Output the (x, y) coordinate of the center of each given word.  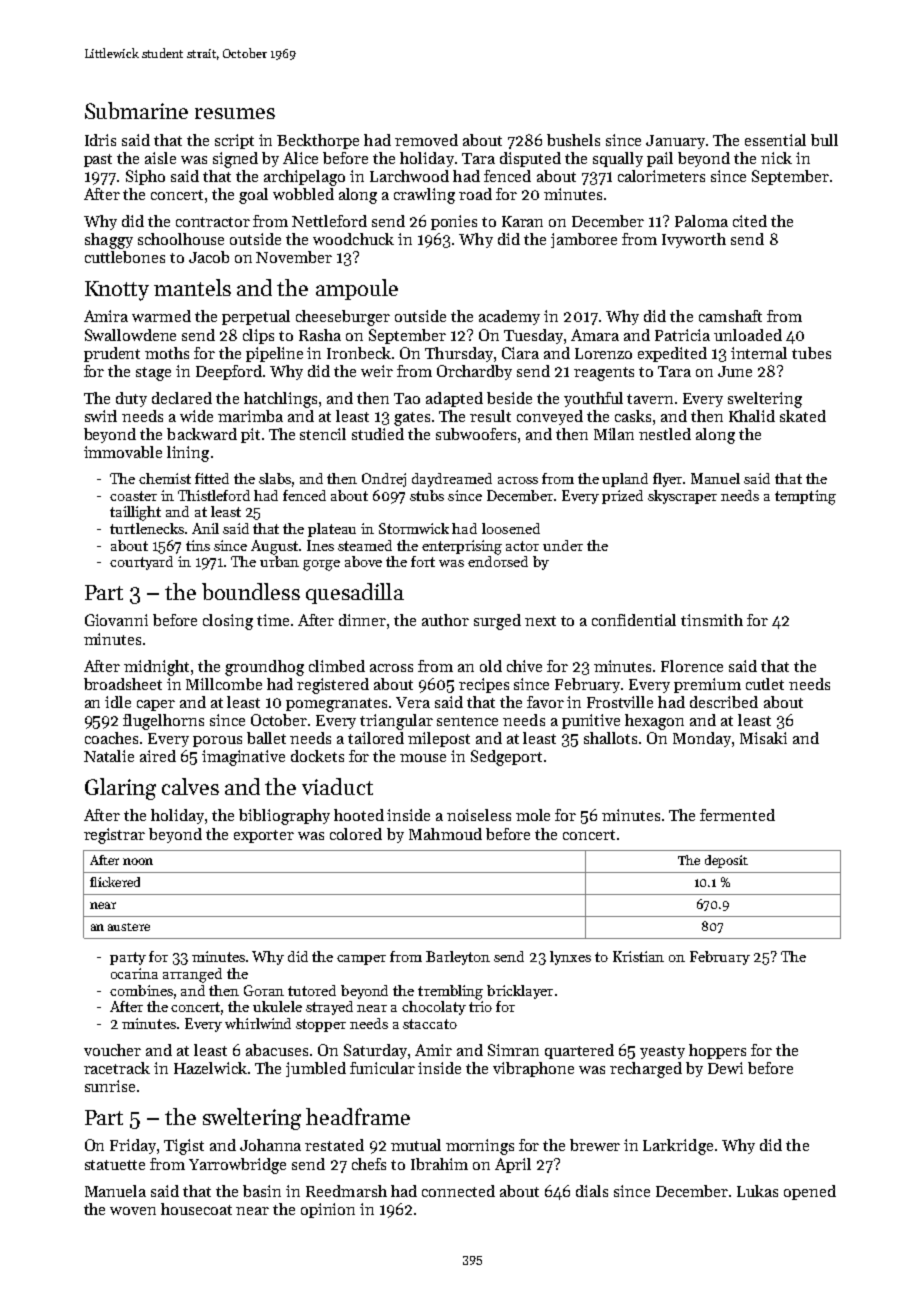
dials (592, 1191)
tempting (805, 497)
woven (133, 1211)
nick (776, 158)
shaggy (109, 241)
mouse (423, 758)
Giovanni (116, 620)
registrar (114, 836)
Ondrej (384, 480)
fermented (737, 815)
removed (426, 140)
